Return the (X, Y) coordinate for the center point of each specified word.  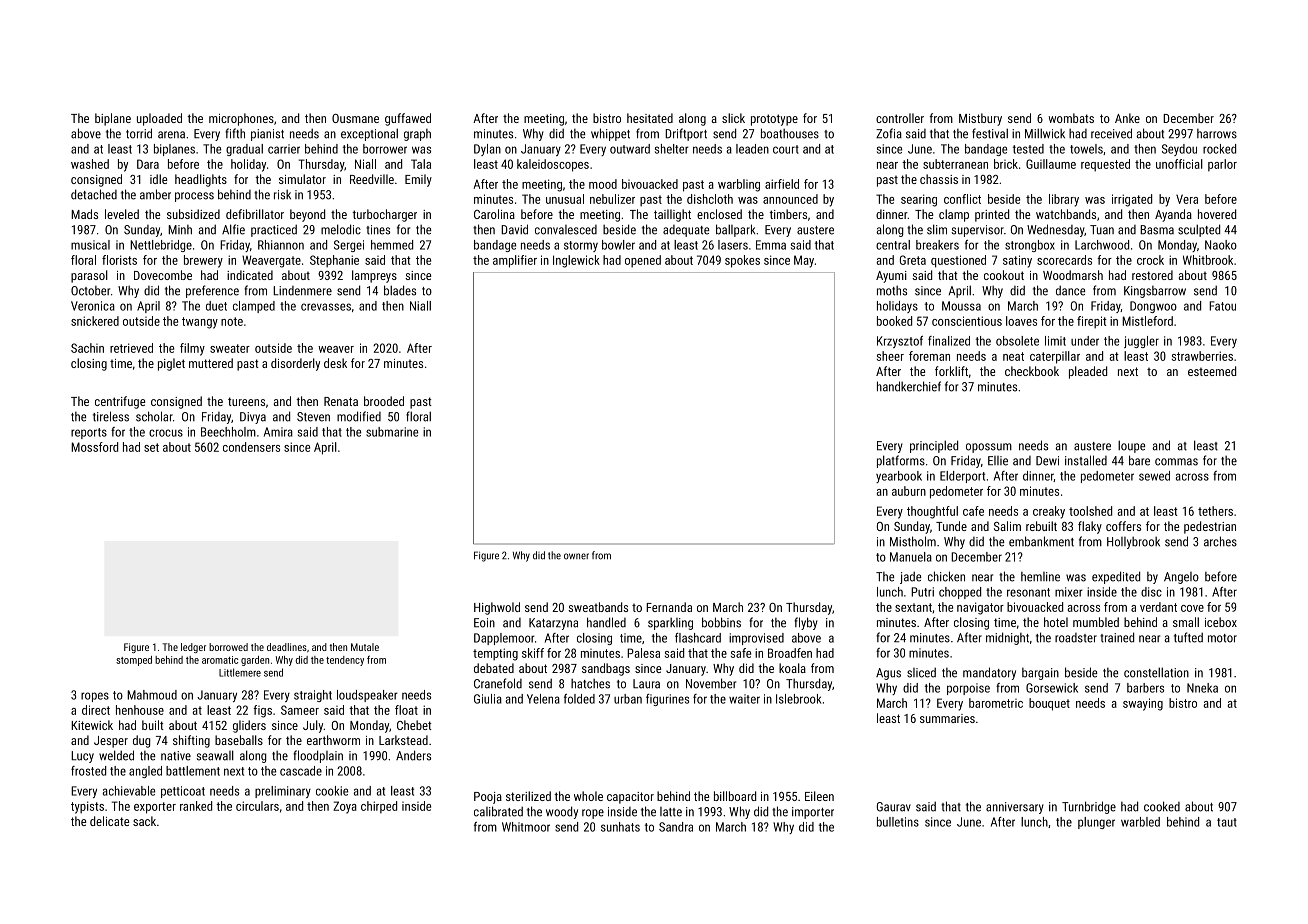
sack (144, 821)
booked (894, 321)
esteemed (1212, 371)
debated (494, 668)
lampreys (374, 276)
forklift (951, 371)
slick (733, 118)
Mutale (365, 647)
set (151, 447)
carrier (284, 149)
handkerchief (909, 386)
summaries (947, 718)
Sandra (676, 827)
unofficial (1179, 164)
